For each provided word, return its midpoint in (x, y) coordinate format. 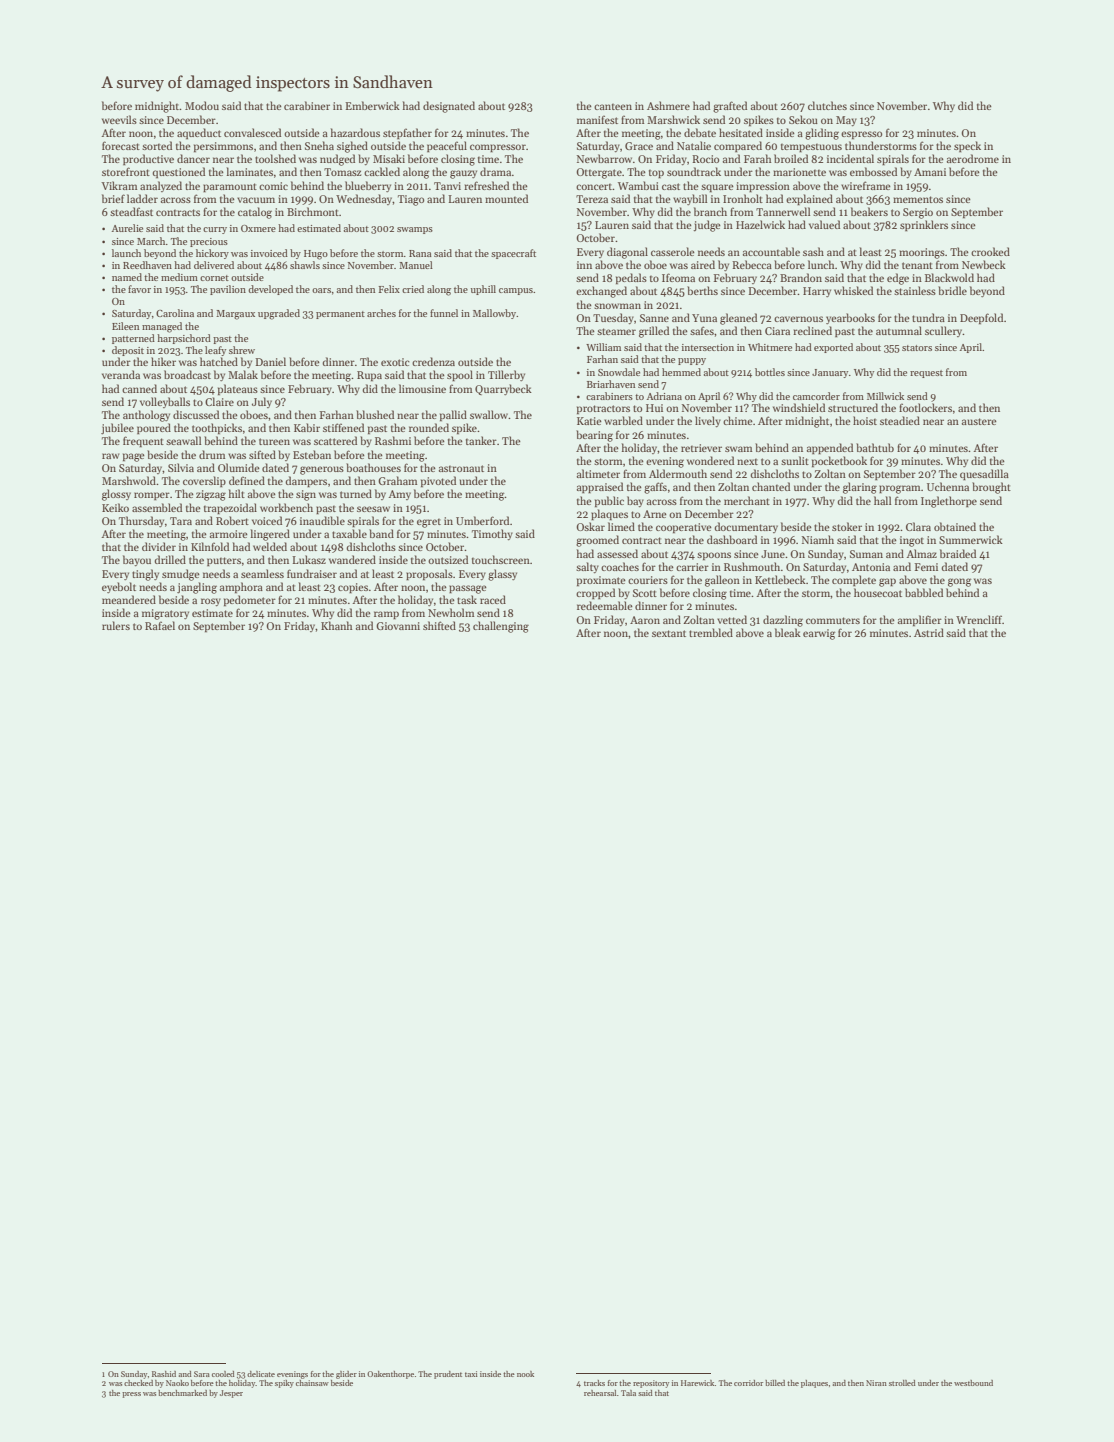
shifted (439, 625)
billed (775, 1383)
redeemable (605, 605)
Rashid (164, 1374)
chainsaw (312, 1383)
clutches (827, 105)
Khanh (337, 625)
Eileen (125, 326)
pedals (631, 279)
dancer (193, 158)
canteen (613, 106)
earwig (819, 634)
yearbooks (850, 318)
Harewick (698, 1383)
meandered (129, 599)
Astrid (929, 632)
